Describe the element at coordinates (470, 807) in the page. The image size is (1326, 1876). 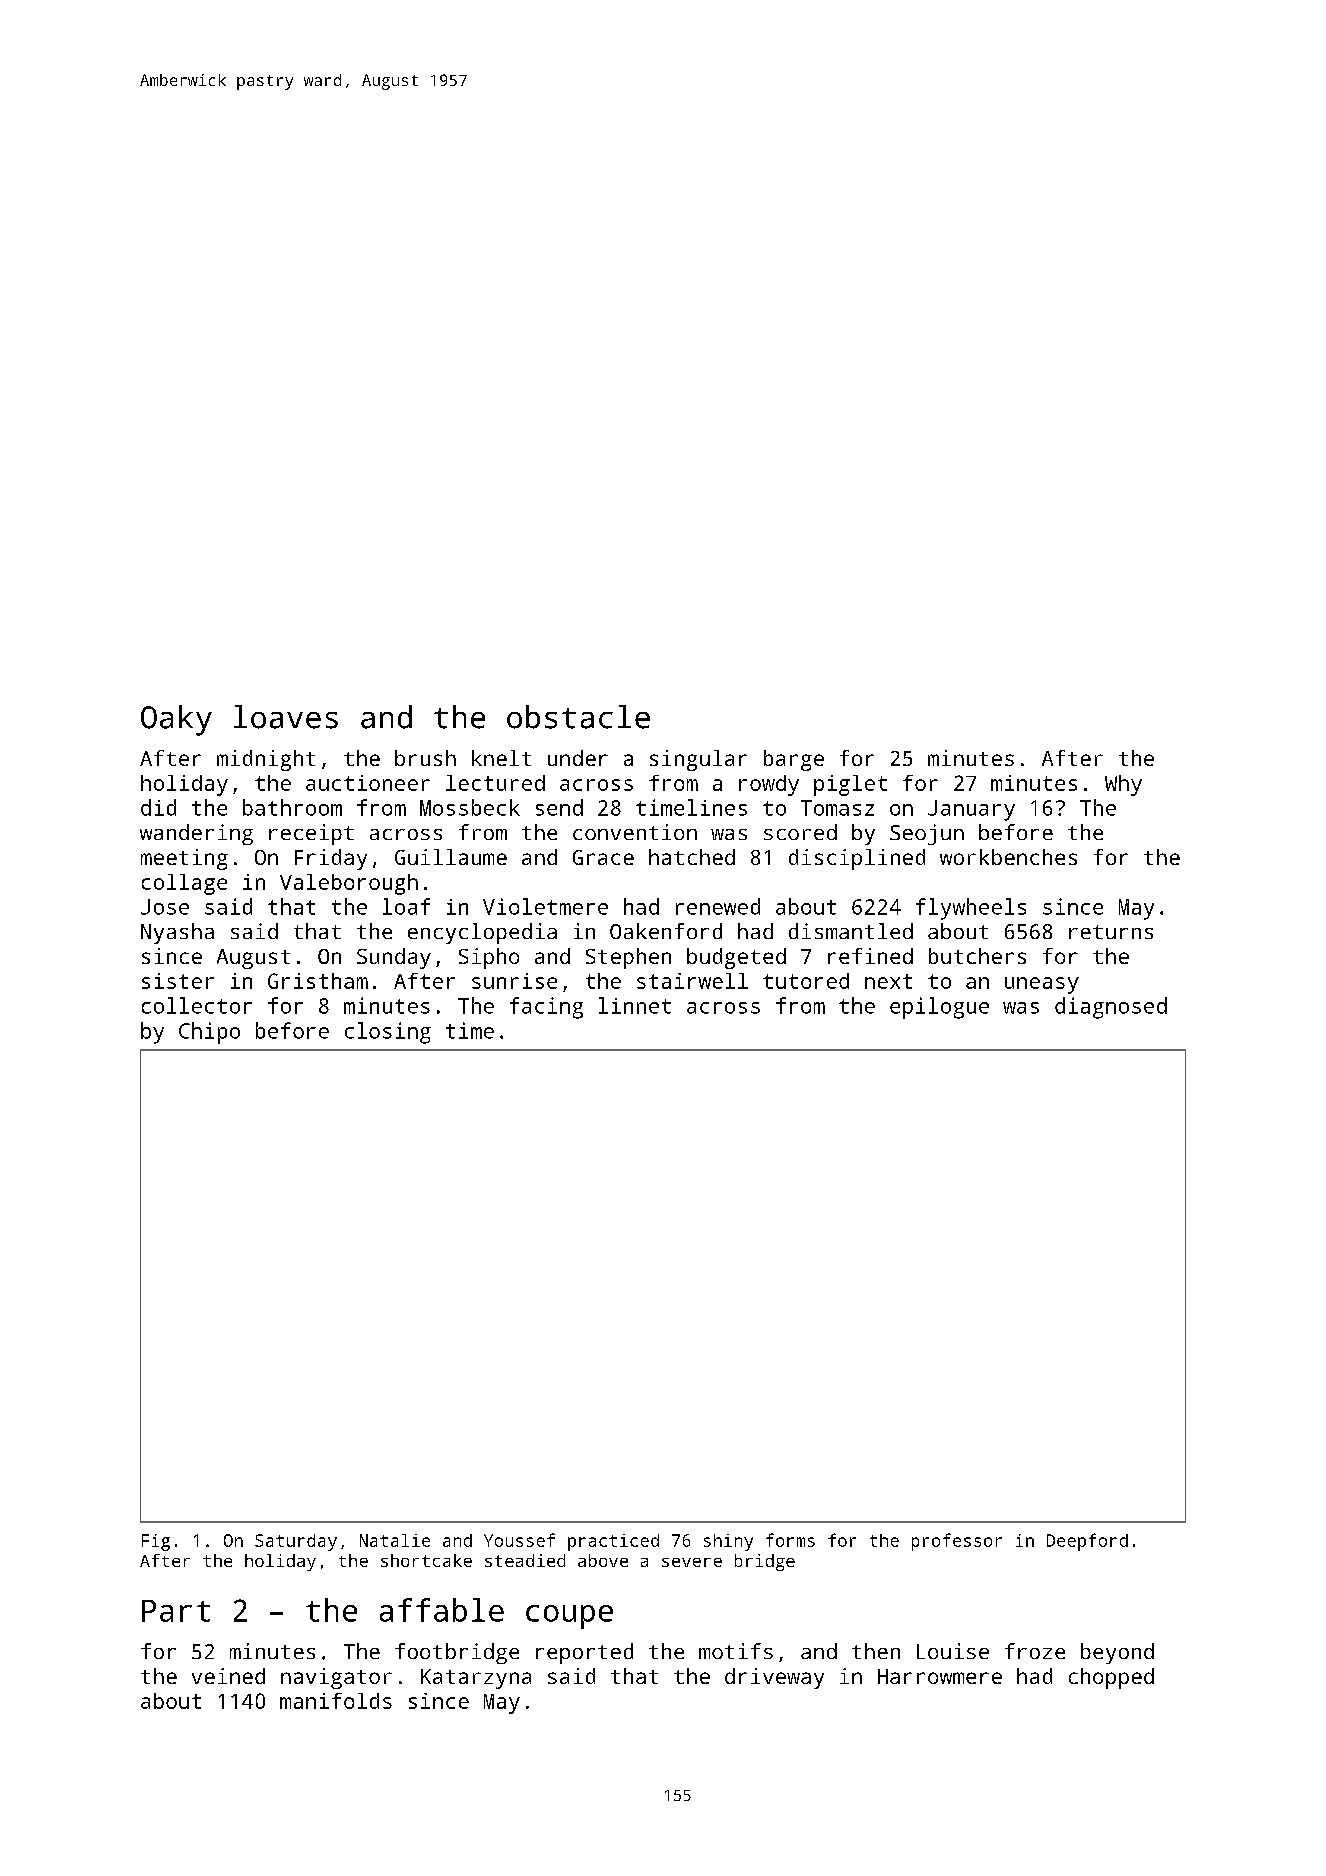
I see `Mossbeck` at that location.
